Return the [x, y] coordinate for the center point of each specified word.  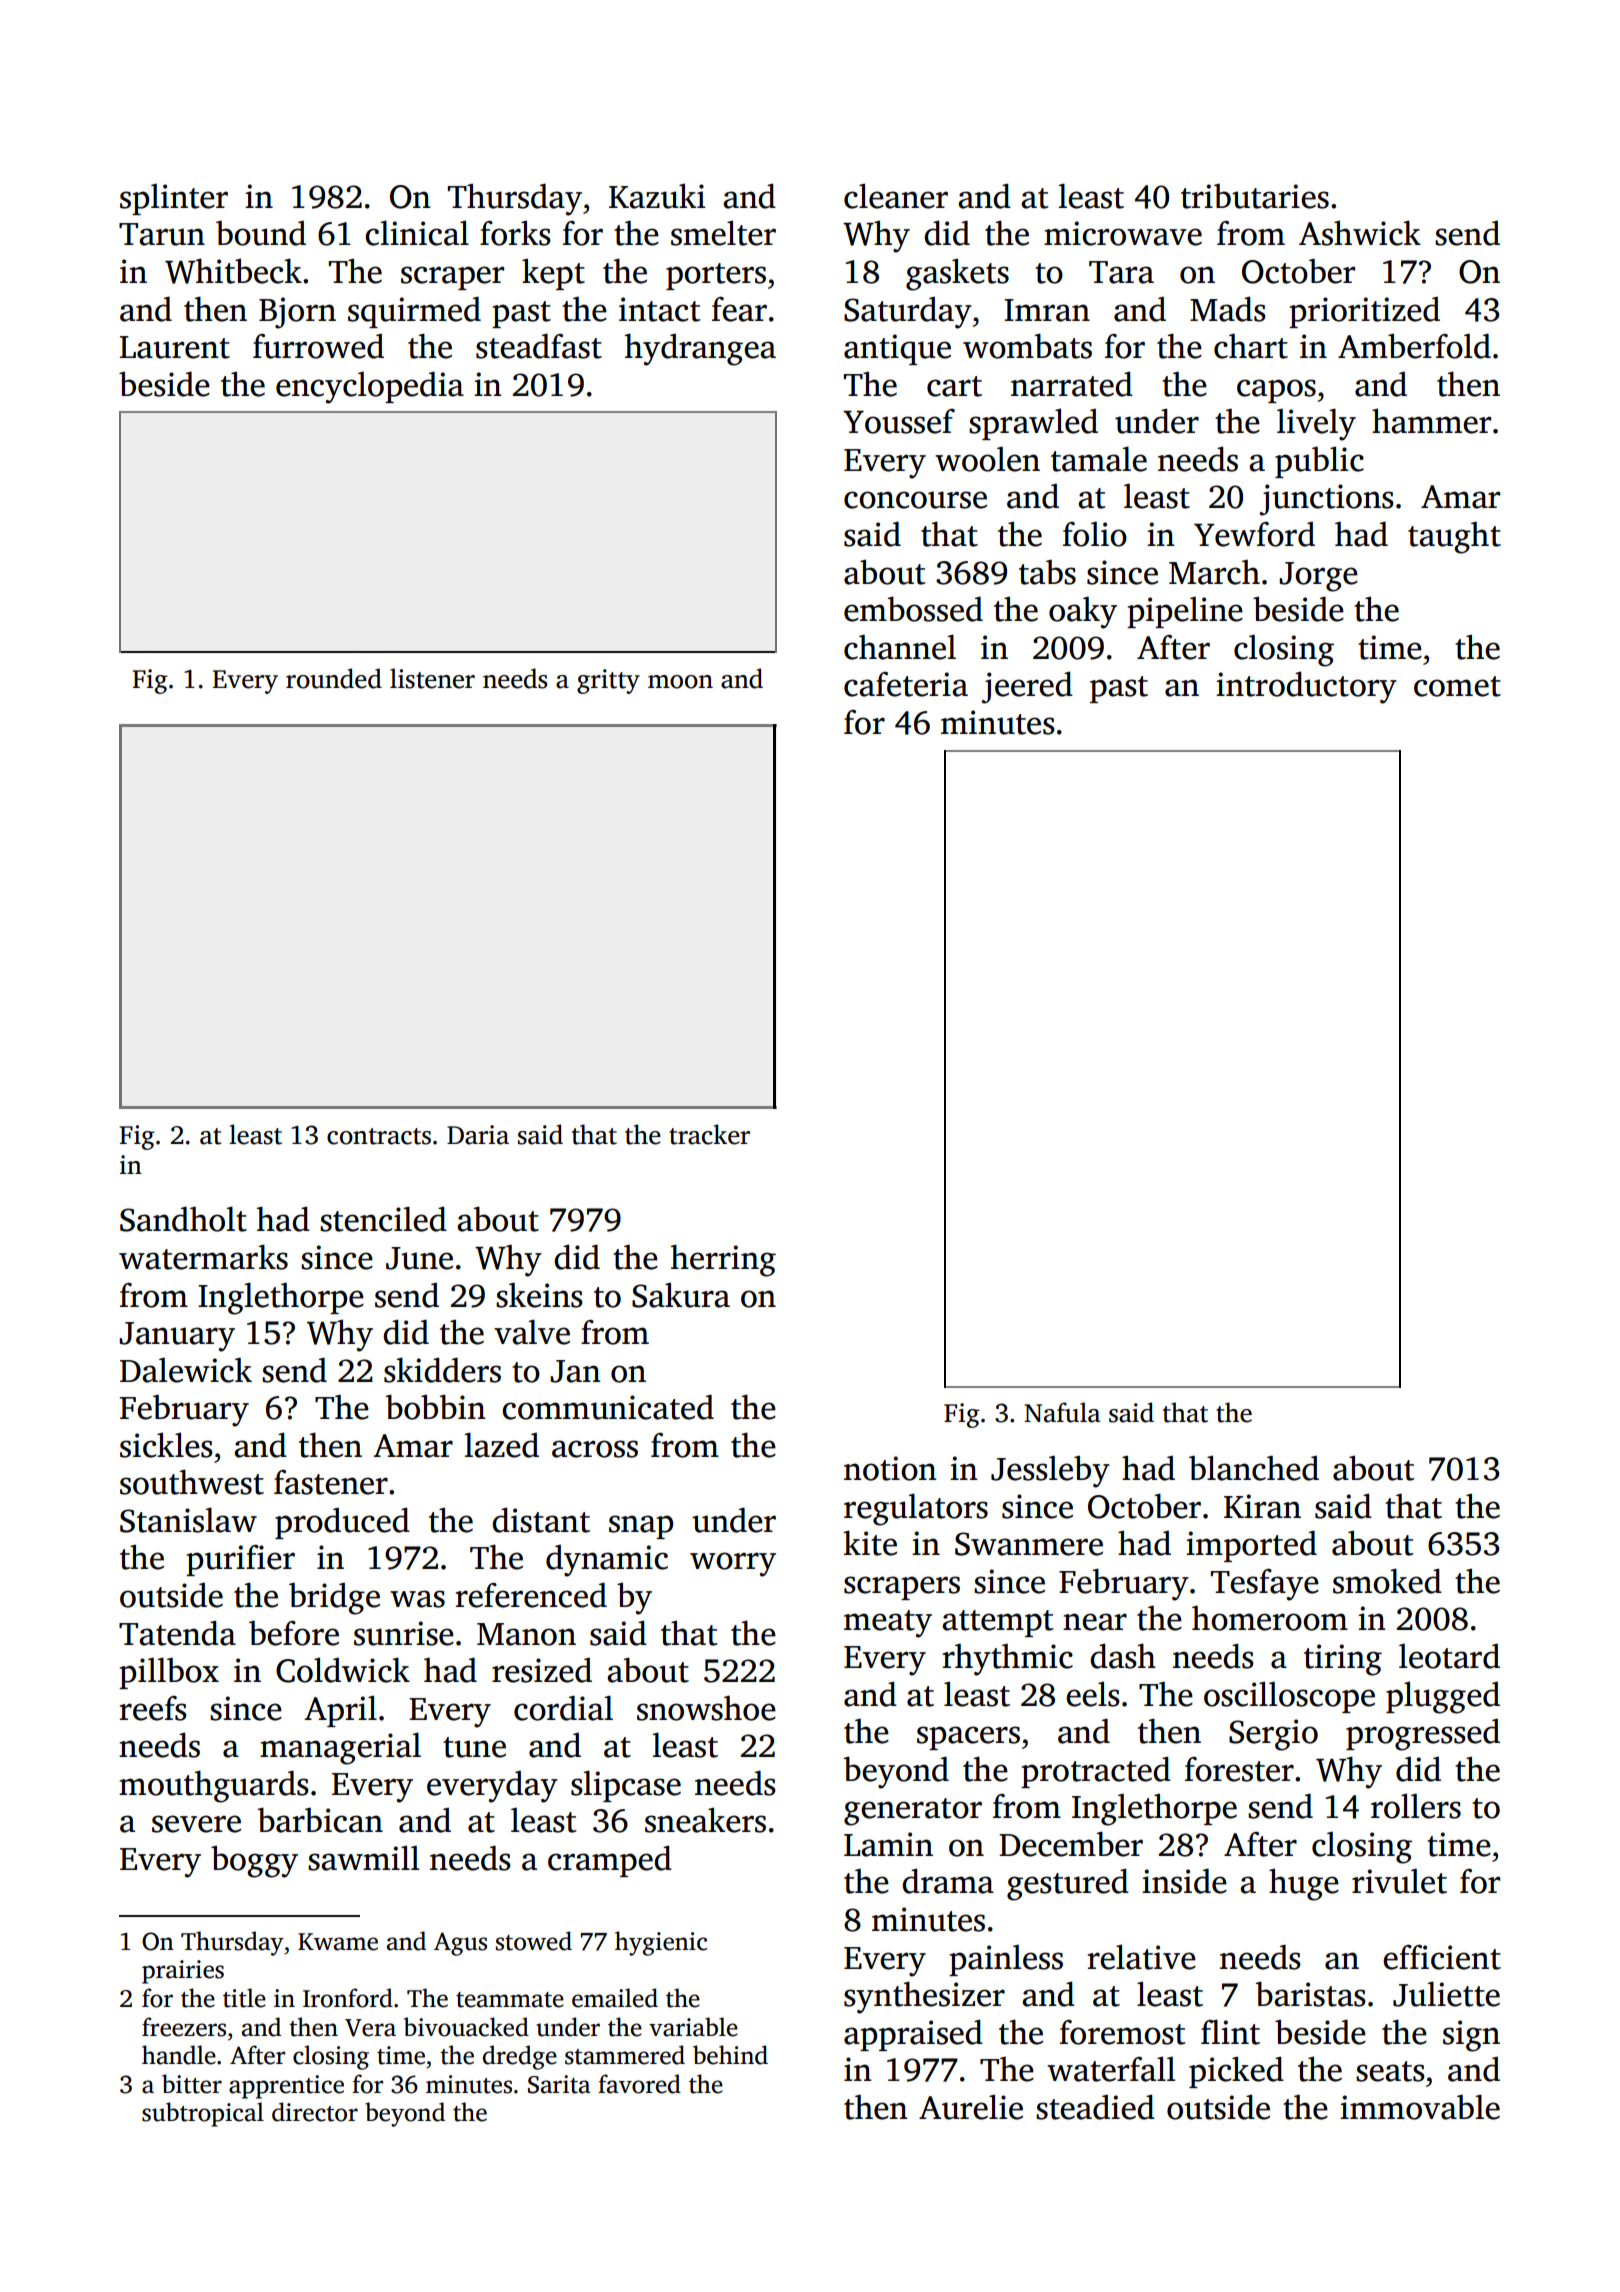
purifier [240, 1560]
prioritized [1364, 312]
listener [432, 678]
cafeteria [906, 684]
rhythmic [1007, 1659]
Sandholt [183, 1219]
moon [680, 682]
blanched [1254, 1468]
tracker [709, 1134]
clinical [417, 233]
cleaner [896, 196]
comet [1457, 686]
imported [1251, 1546]
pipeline [1185, 612]
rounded [334, 678]
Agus [460, 1944]
